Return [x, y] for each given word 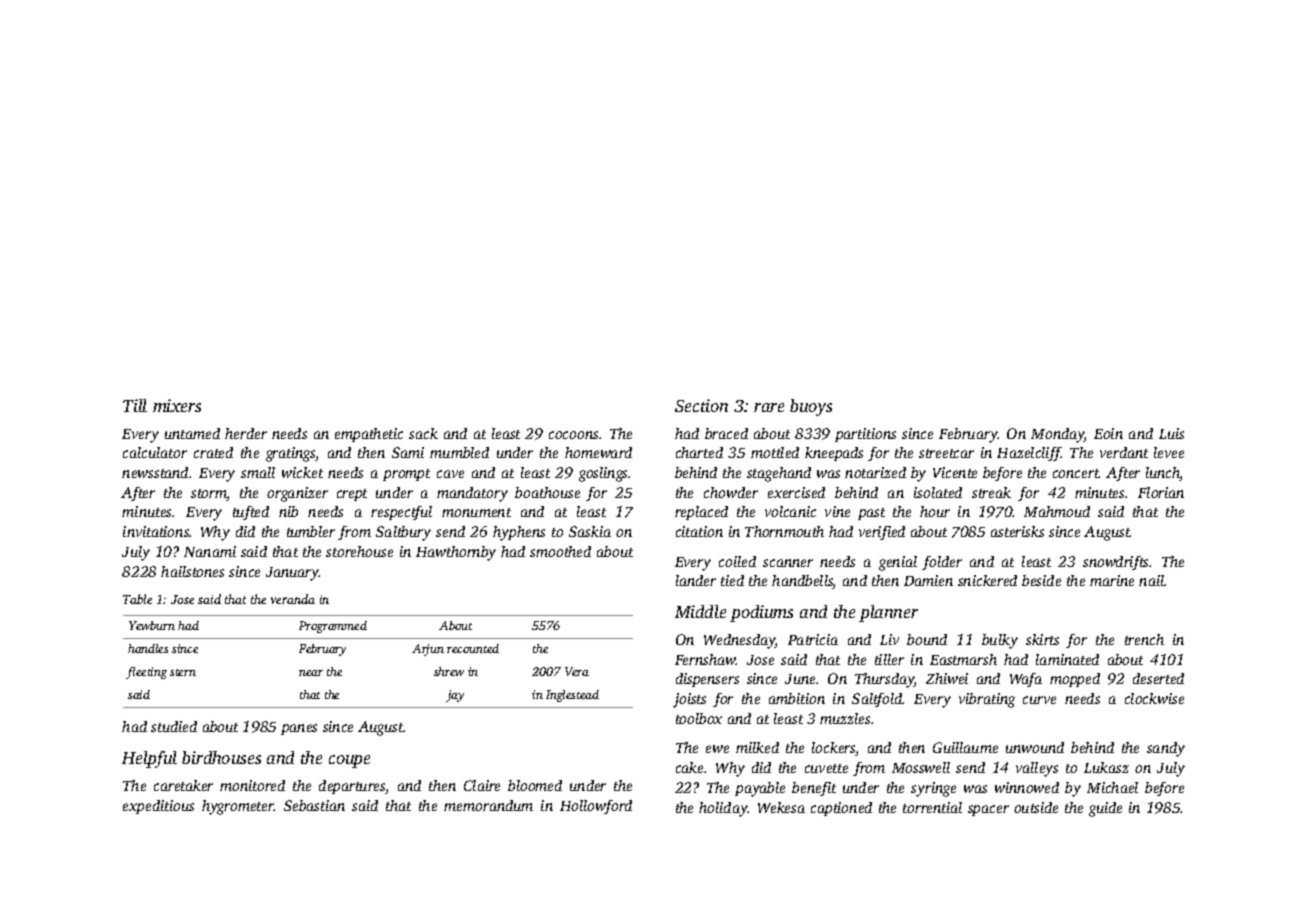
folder [942, 563]
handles [148, 648]
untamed [192, 433]
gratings [291, 454]
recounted [473, 648]
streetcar [946, 453]
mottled [775, 452]
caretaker [183, 785]
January [292, 574]
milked [757, 747]
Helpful [149, 759]
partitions [865, 435]
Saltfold [877, 700]
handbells [802, 582]
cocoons [573, 435]
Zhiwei [947, 678]
